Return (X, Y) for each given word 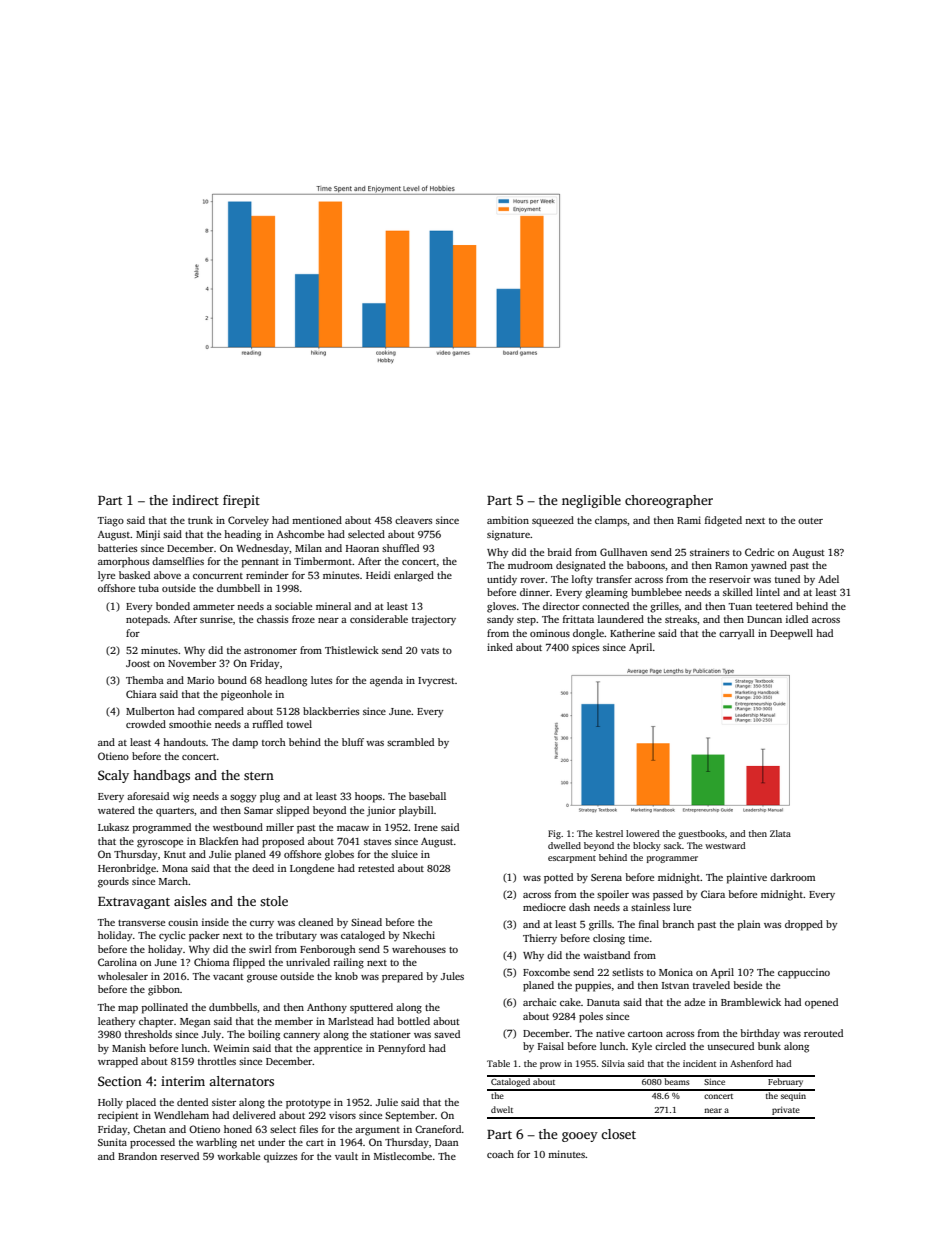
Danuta (603, 1002)
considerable (379, 619)
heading (242, 535)
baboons (646, 565)
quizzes (280, 1157)
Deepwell (791, 634)
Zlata (780, 833)
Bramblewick (751, 1002)
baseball (427, 796)
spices (585, 648)
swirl (260, 949)
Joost (138, 663)
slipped (292, 811)
